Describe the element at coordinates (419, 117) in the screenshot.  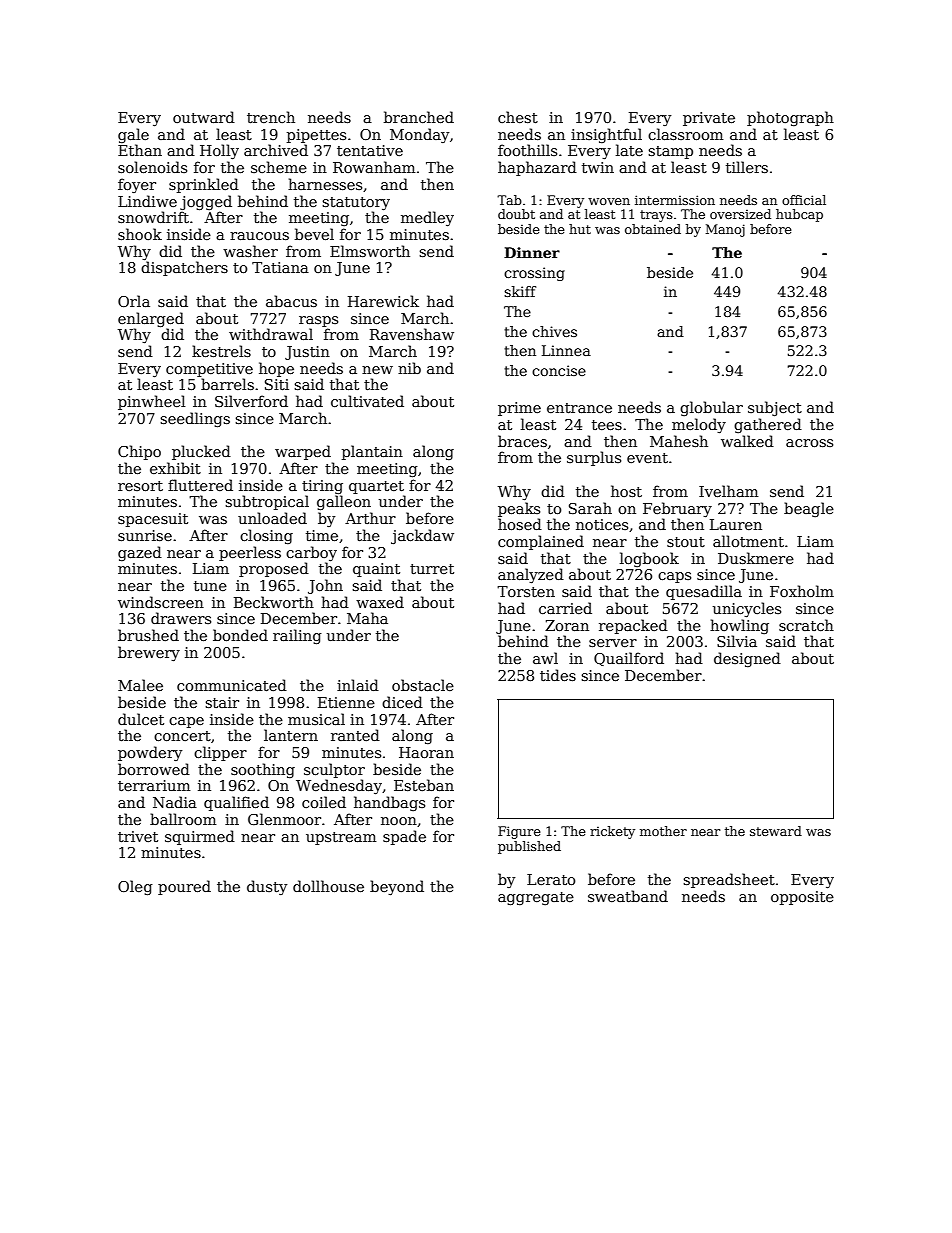
I see `branched` at that location.
